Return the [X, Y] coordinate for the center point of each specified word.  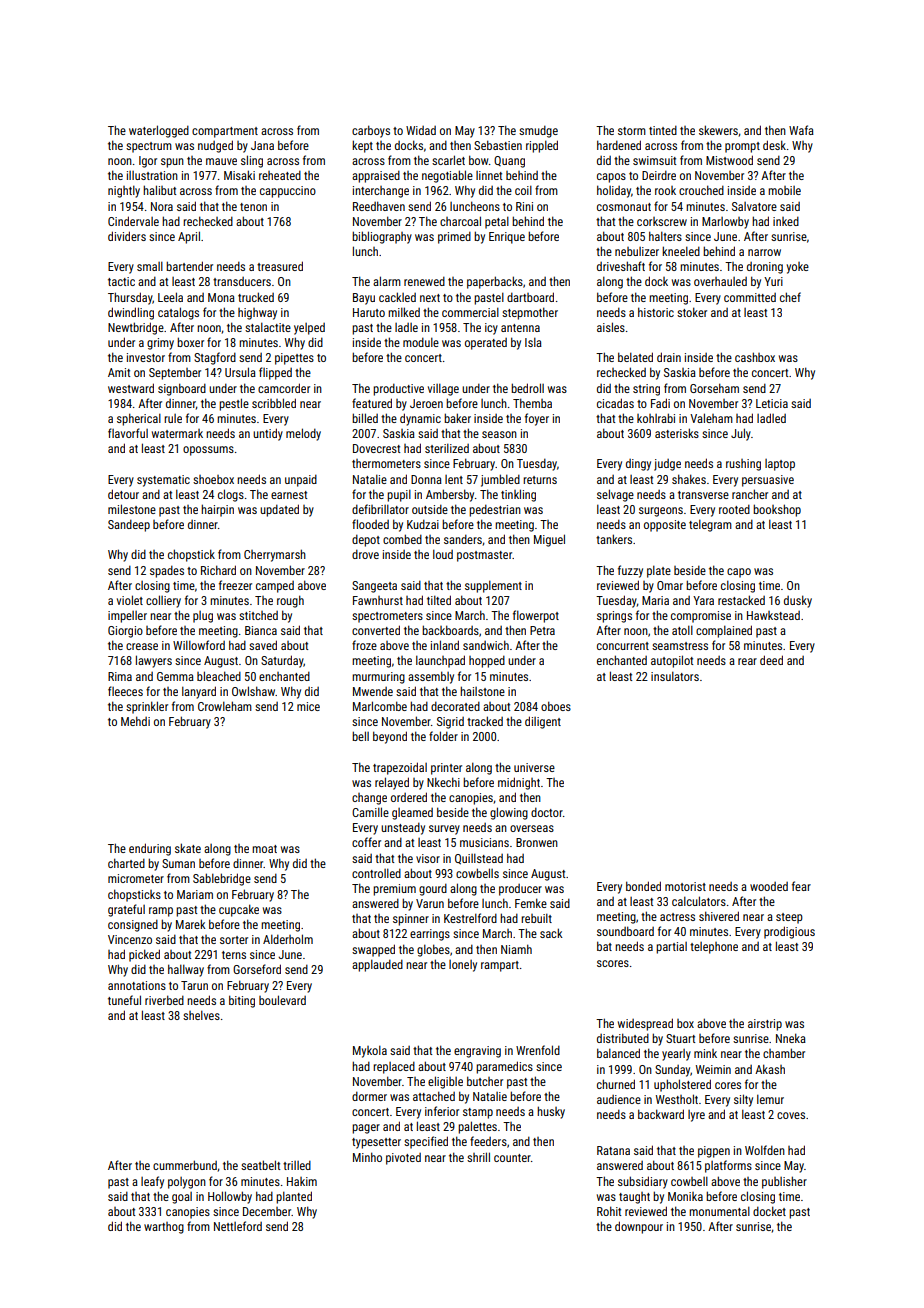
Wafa [801, 130]
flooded [370, 524]
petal [497, 222]
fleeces [125, 691]
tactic [121, 281]
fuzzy [630, 571]
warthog [164, 1228]
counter [512, 1158]
